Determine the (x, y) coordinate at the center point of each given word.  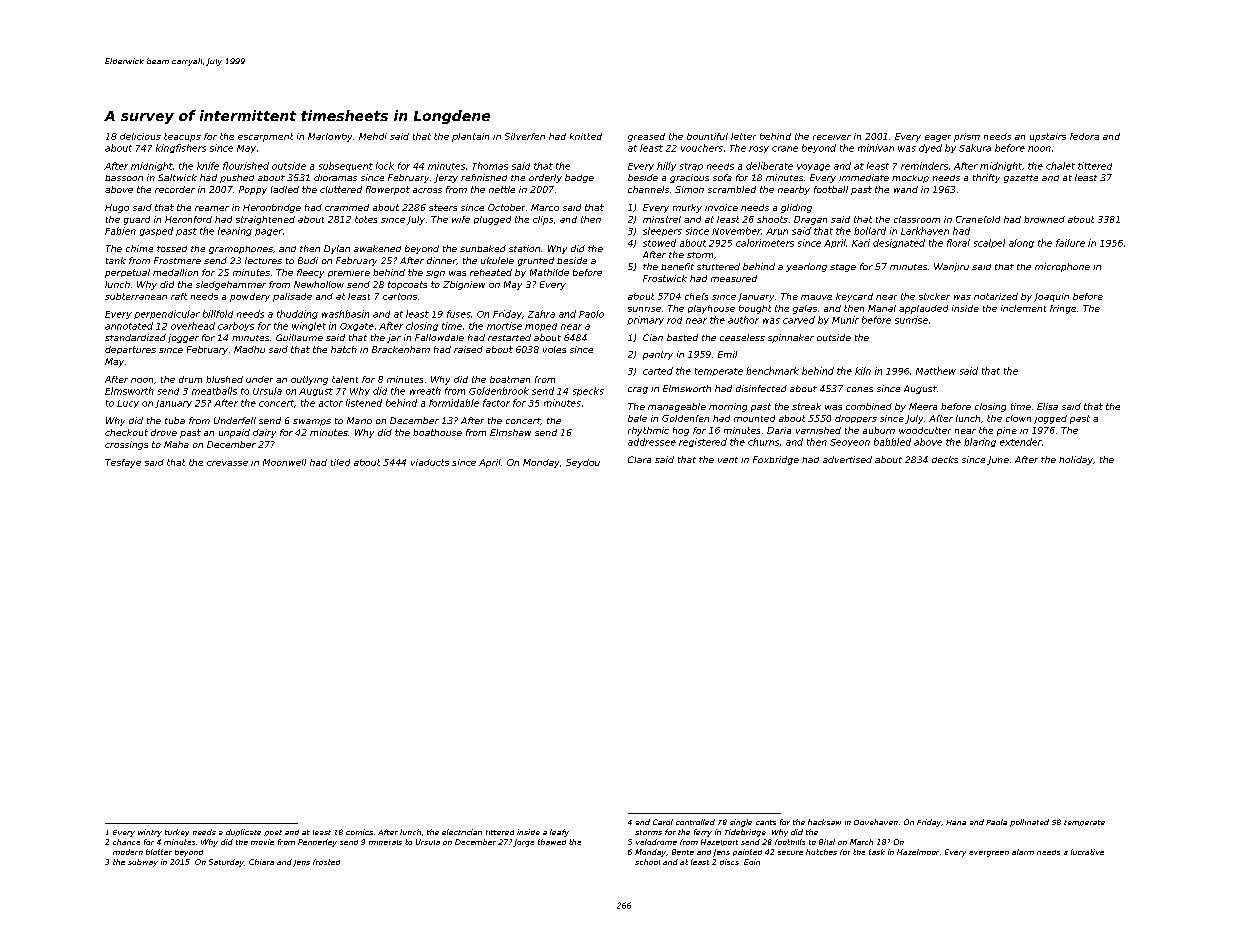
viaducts (430, 462)
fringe (1063, 309)
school (647, 862)
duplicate (243, 832)
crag (638, 390)
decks (945, 459)
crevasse (227, 463)
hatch (344, 349)
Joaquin (1051, 297)
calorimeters (765, 243)
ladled (285, 189)
